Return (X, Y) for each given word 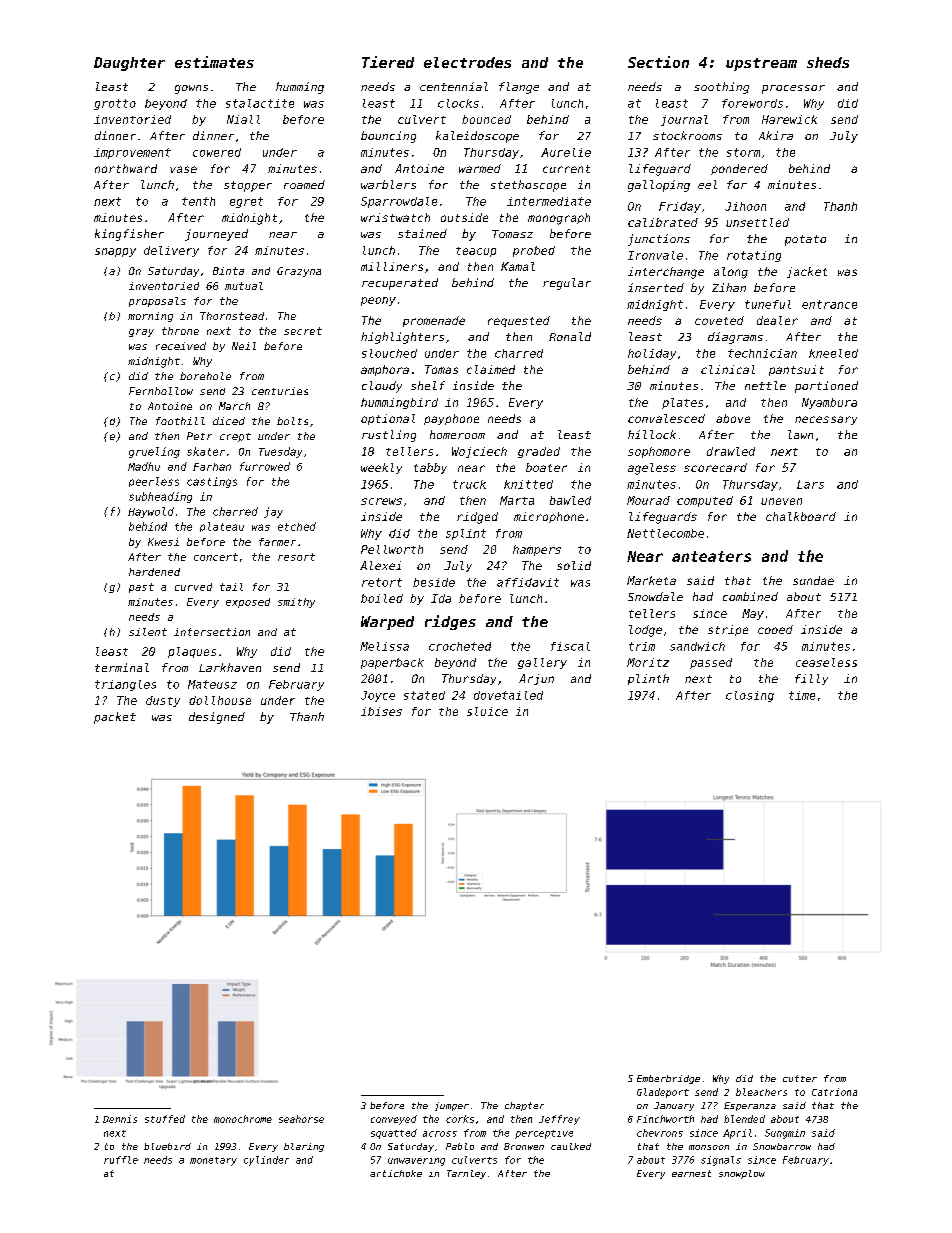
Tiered (388, 62)
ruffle (121, 1160)
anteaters (711, 556)
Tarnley (466, 1174)
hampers (537, 550)
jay (273, 512)
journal (684, 120)
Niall (243, 119)
